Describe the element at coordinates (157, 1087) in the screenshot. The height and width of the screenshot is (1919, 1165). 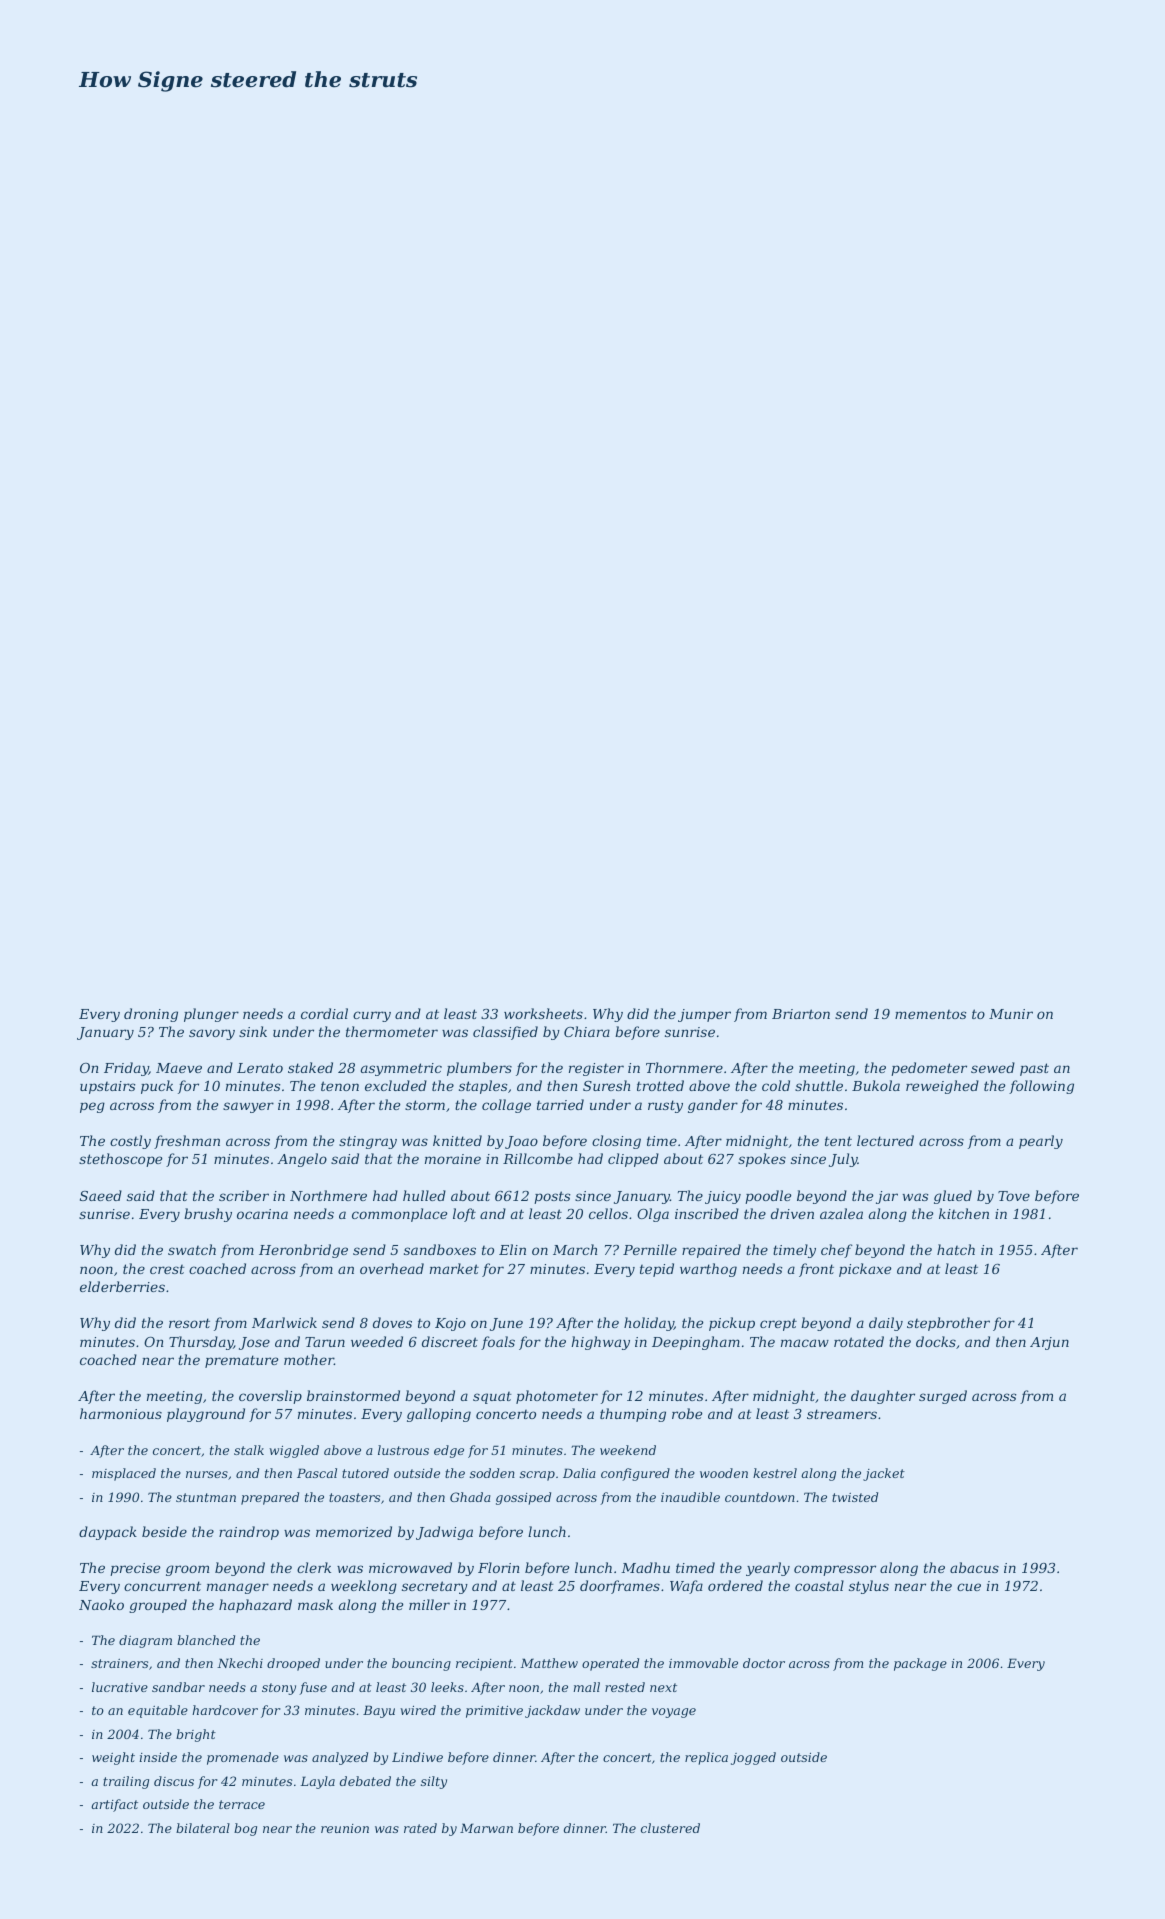
I see `puck` at that location.
